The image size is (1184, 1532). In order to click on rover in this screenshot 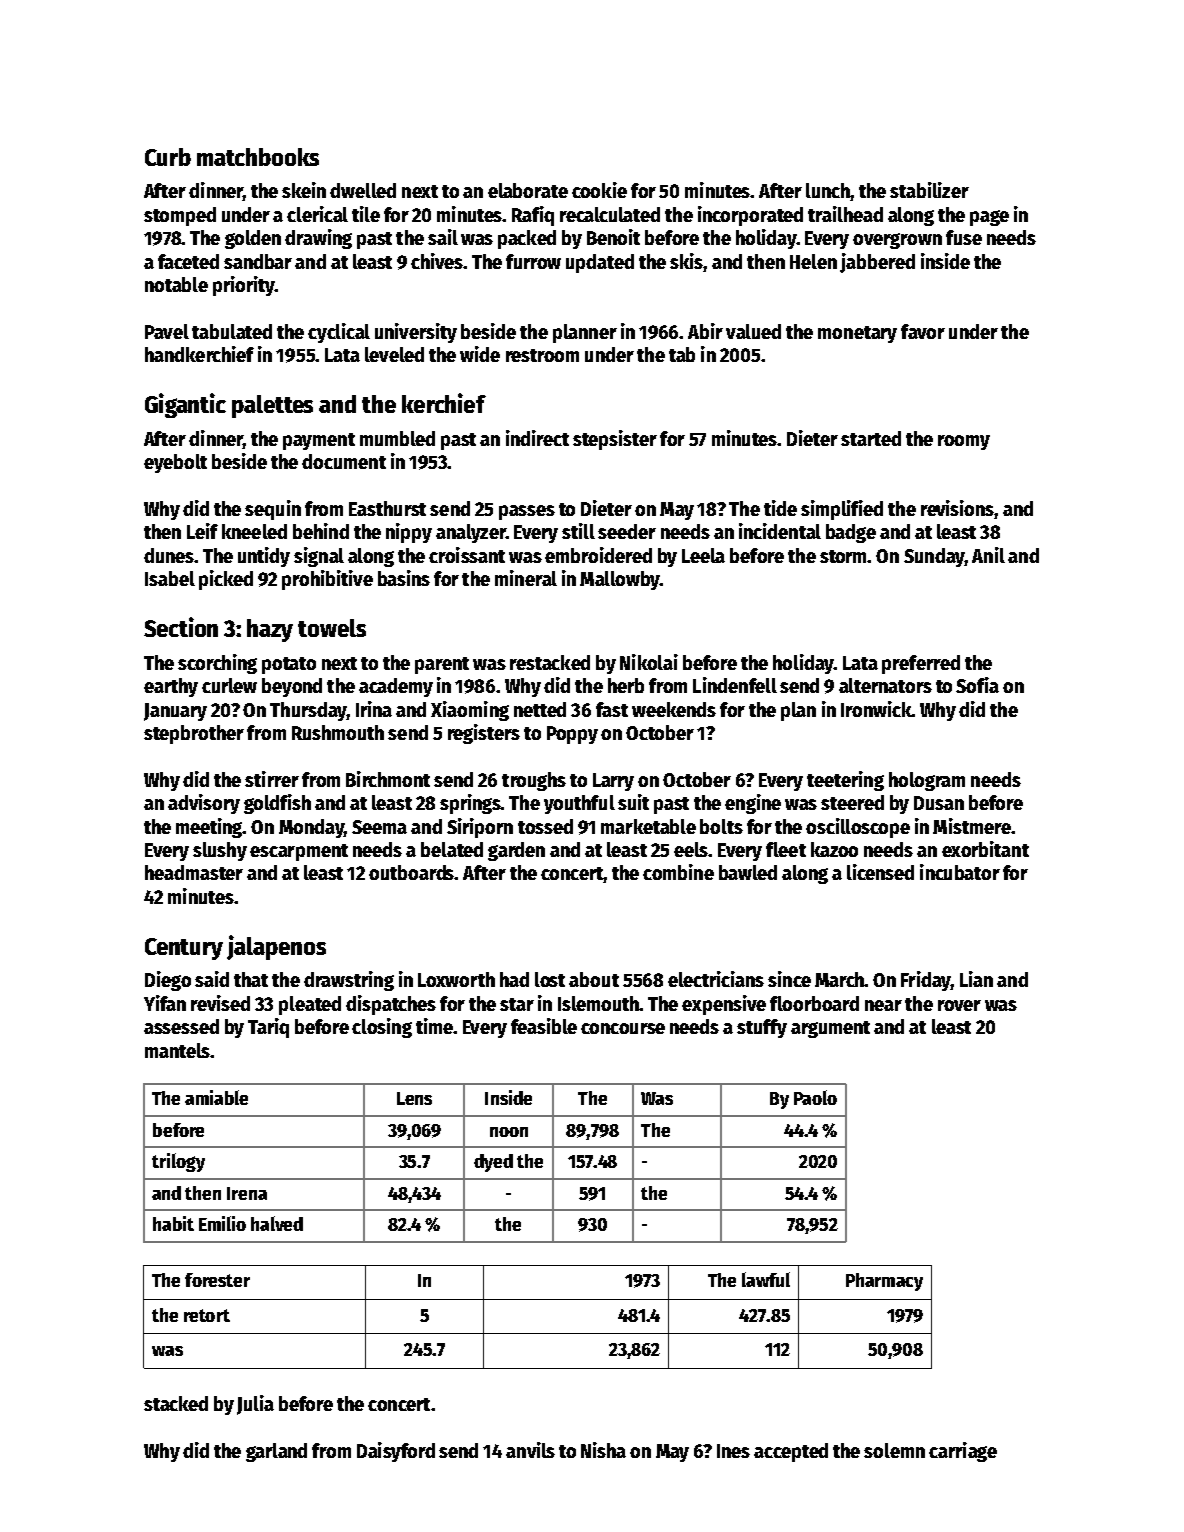, I will do `click(959, 1005)`.
